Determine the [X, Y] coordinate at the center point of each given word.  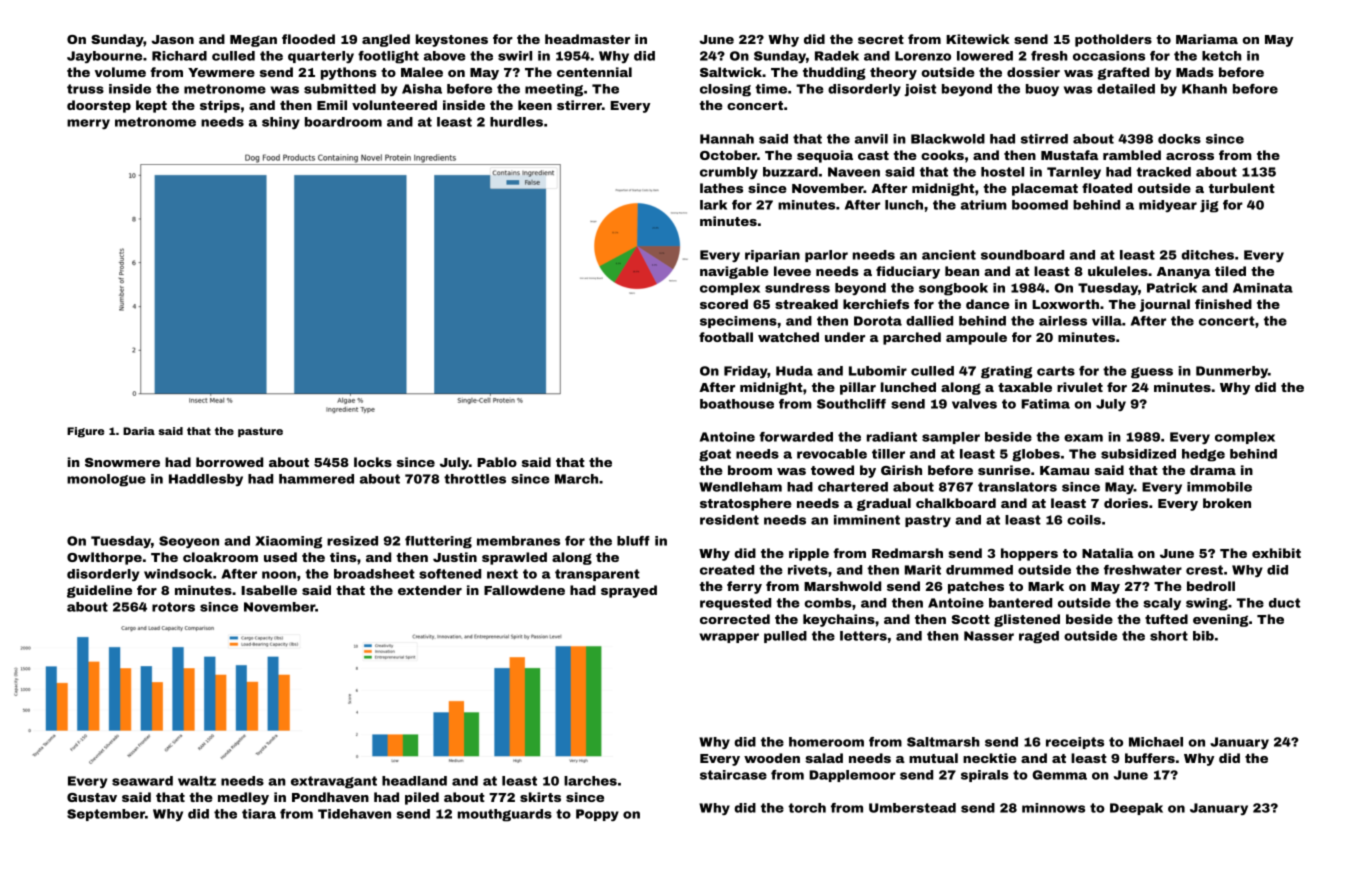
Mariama [1207, 39]
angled [386, 40]
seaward [142, 781]
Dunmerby [1232, 372]
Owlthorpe [104, 558]
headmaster [587, 39]
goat [715, 455]
